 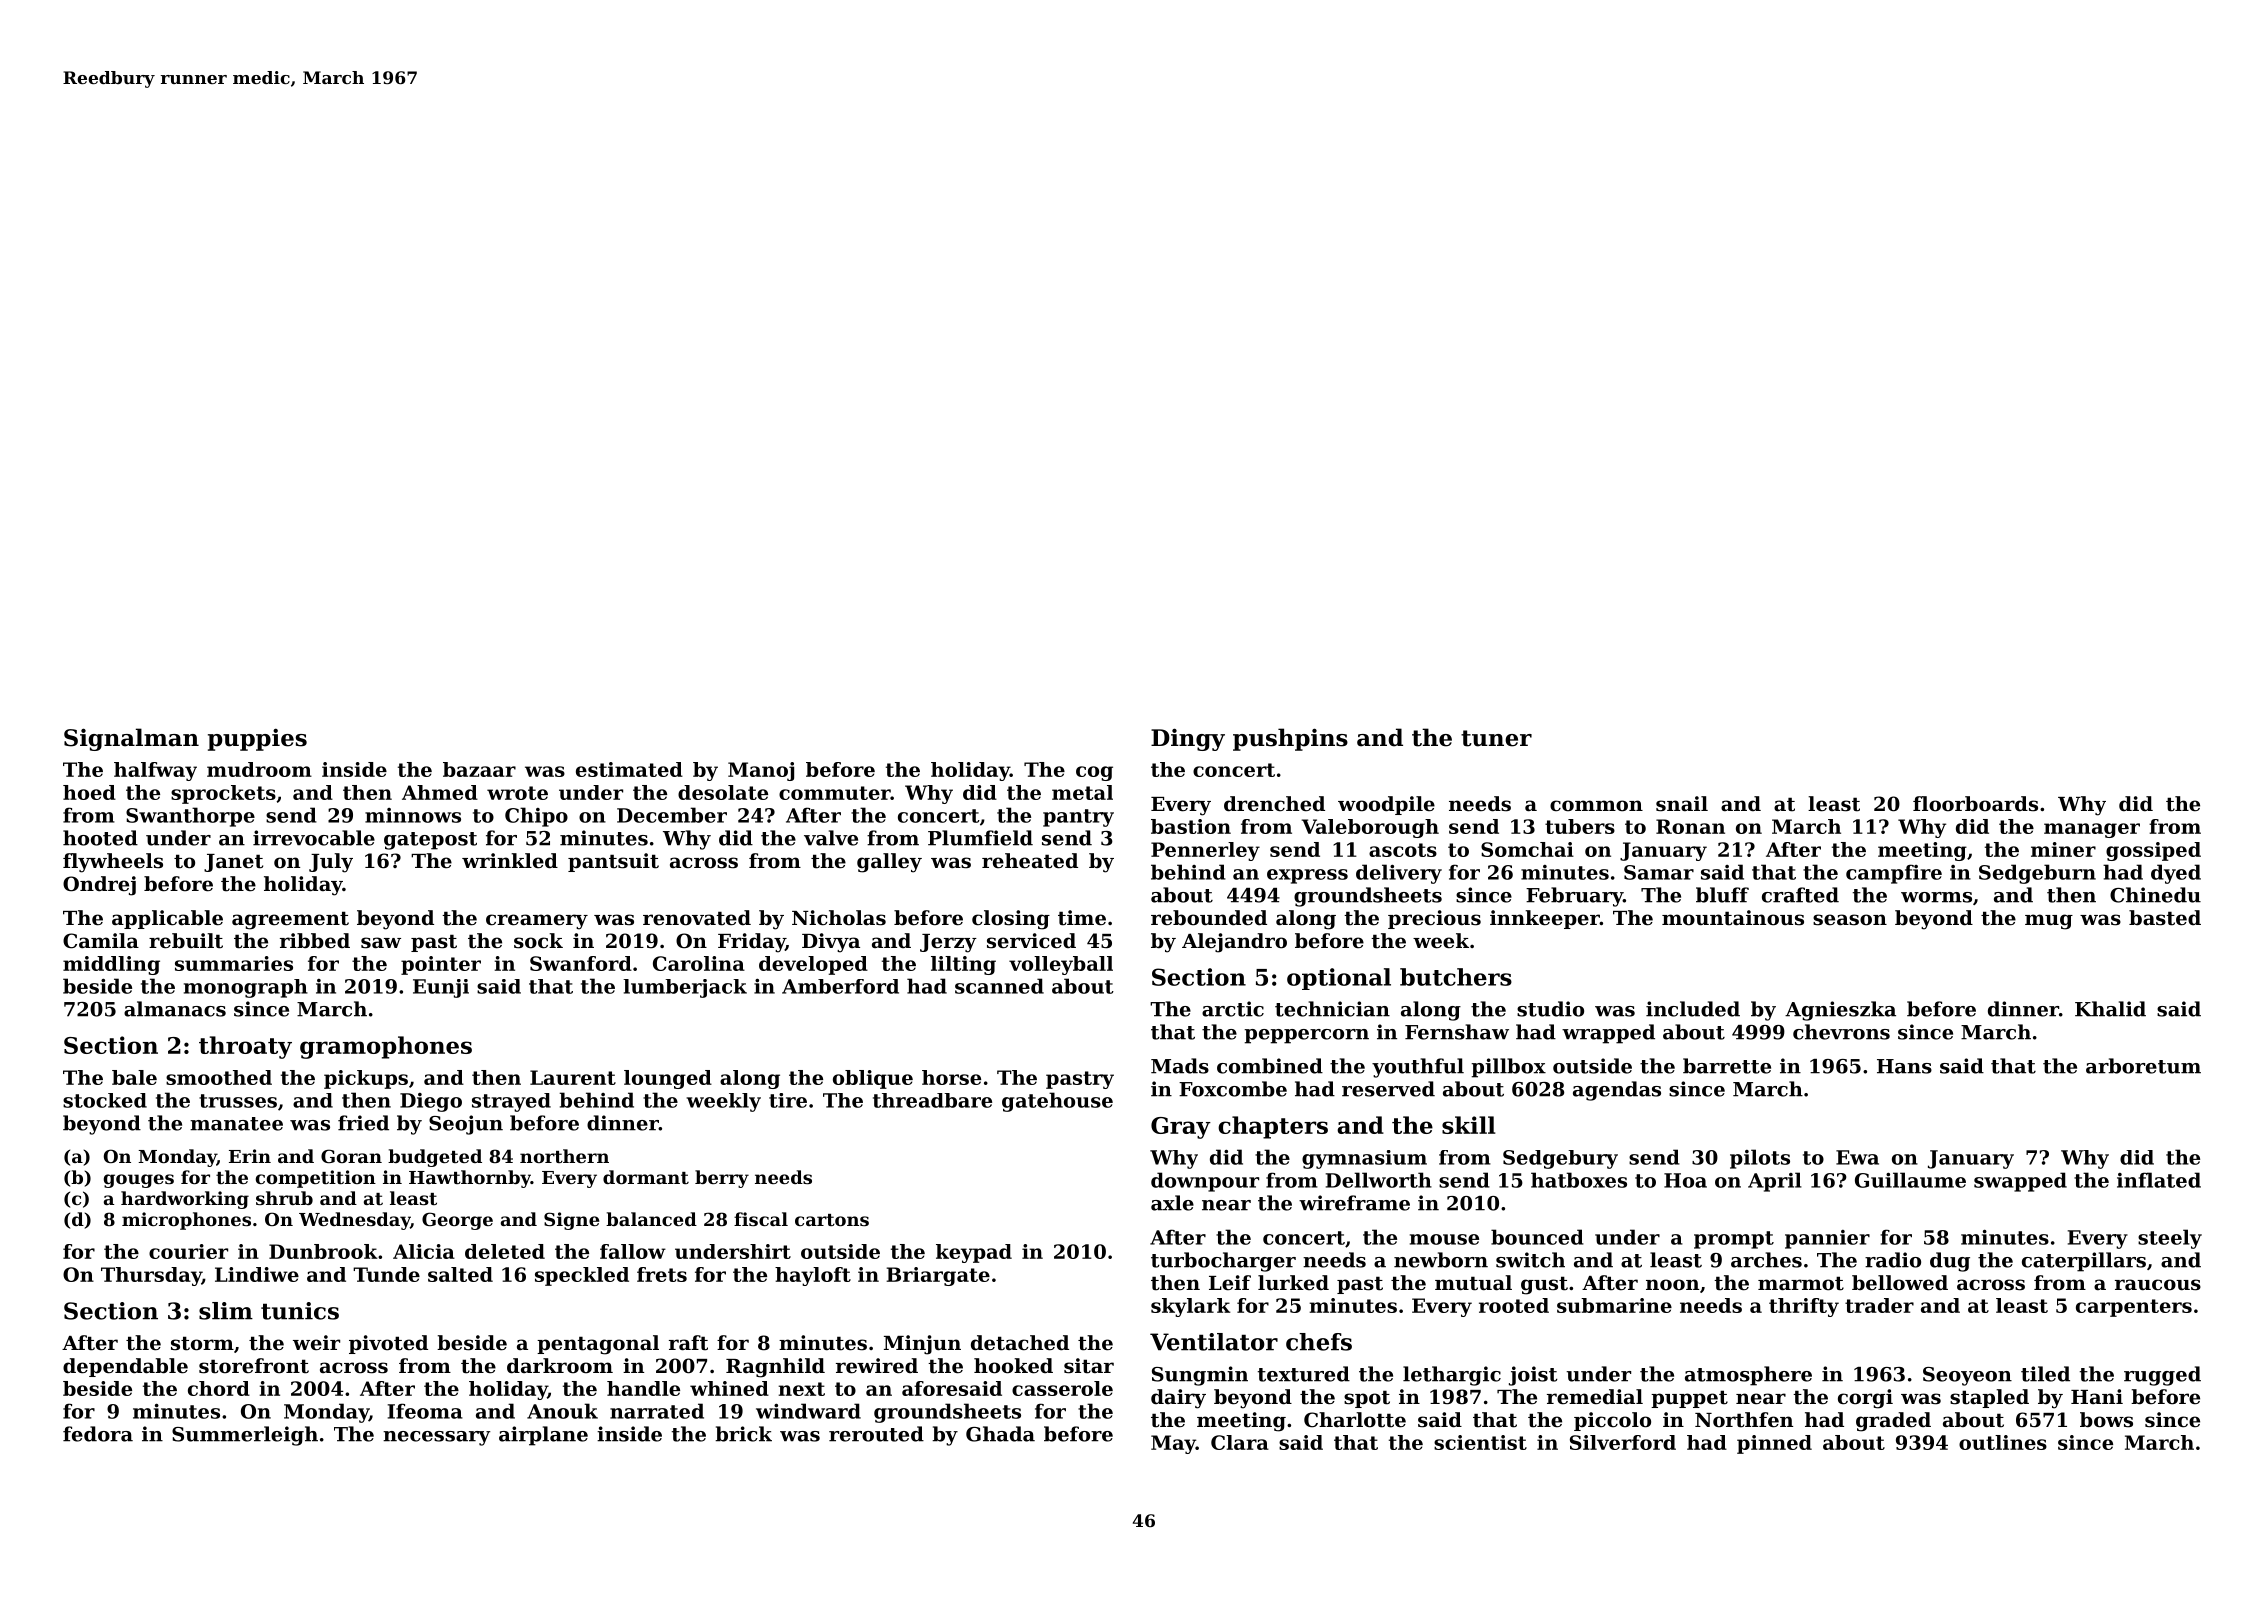 I want to click on gatehouse, so click(x=1057, y=1102).
